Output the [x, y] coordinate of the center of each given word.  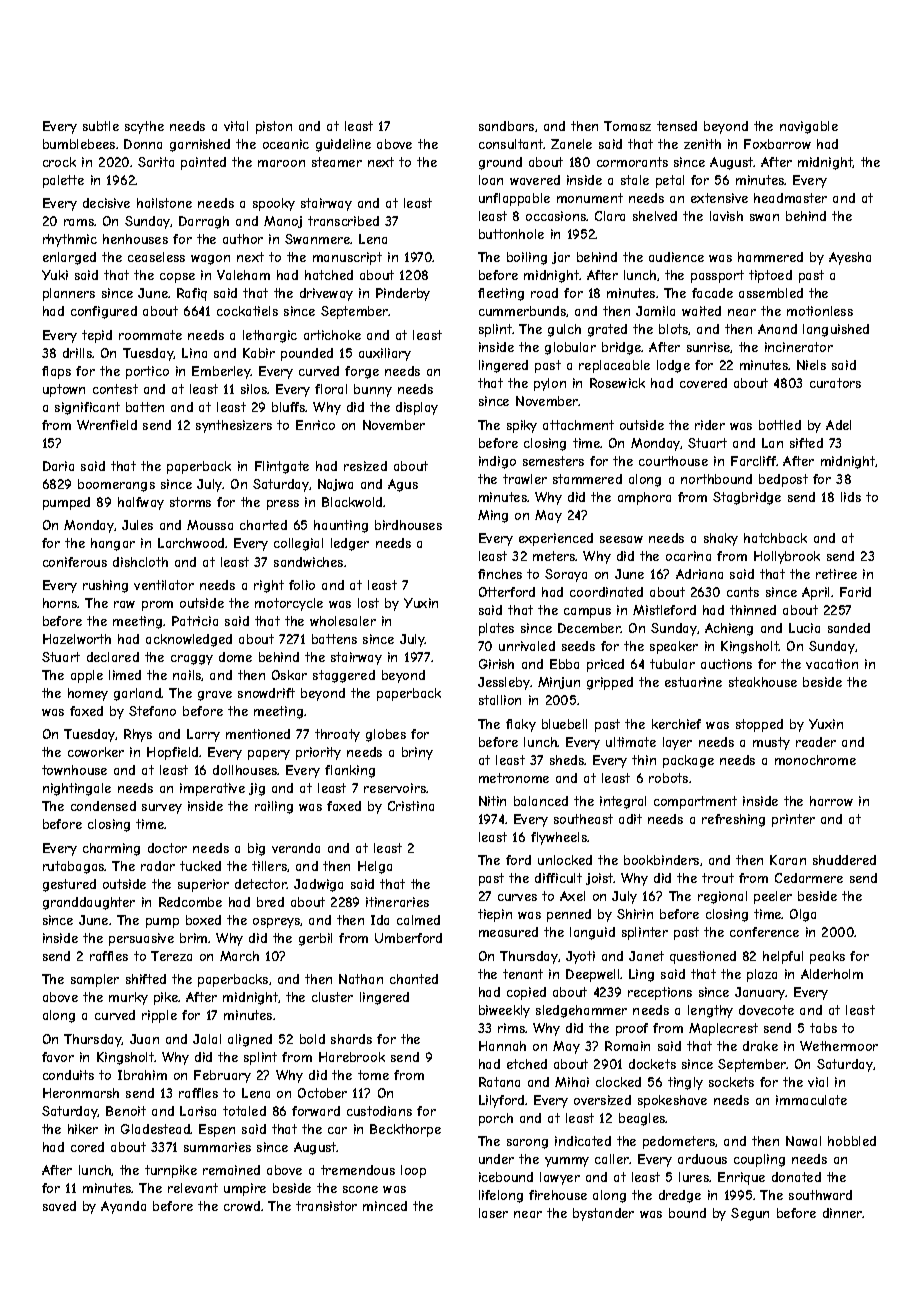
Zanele [571, 144]
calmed [418, 920]
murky [128, 998]
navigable [809, 127]
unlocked [565, 860]
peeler [773, 897]
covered [703, 383]
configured [104, 312]
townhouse [74, 770]
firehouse [558, 1195]
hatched [329, 275]
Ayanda [123, 1207]
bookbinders [661, 860]
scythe [144, 127]
